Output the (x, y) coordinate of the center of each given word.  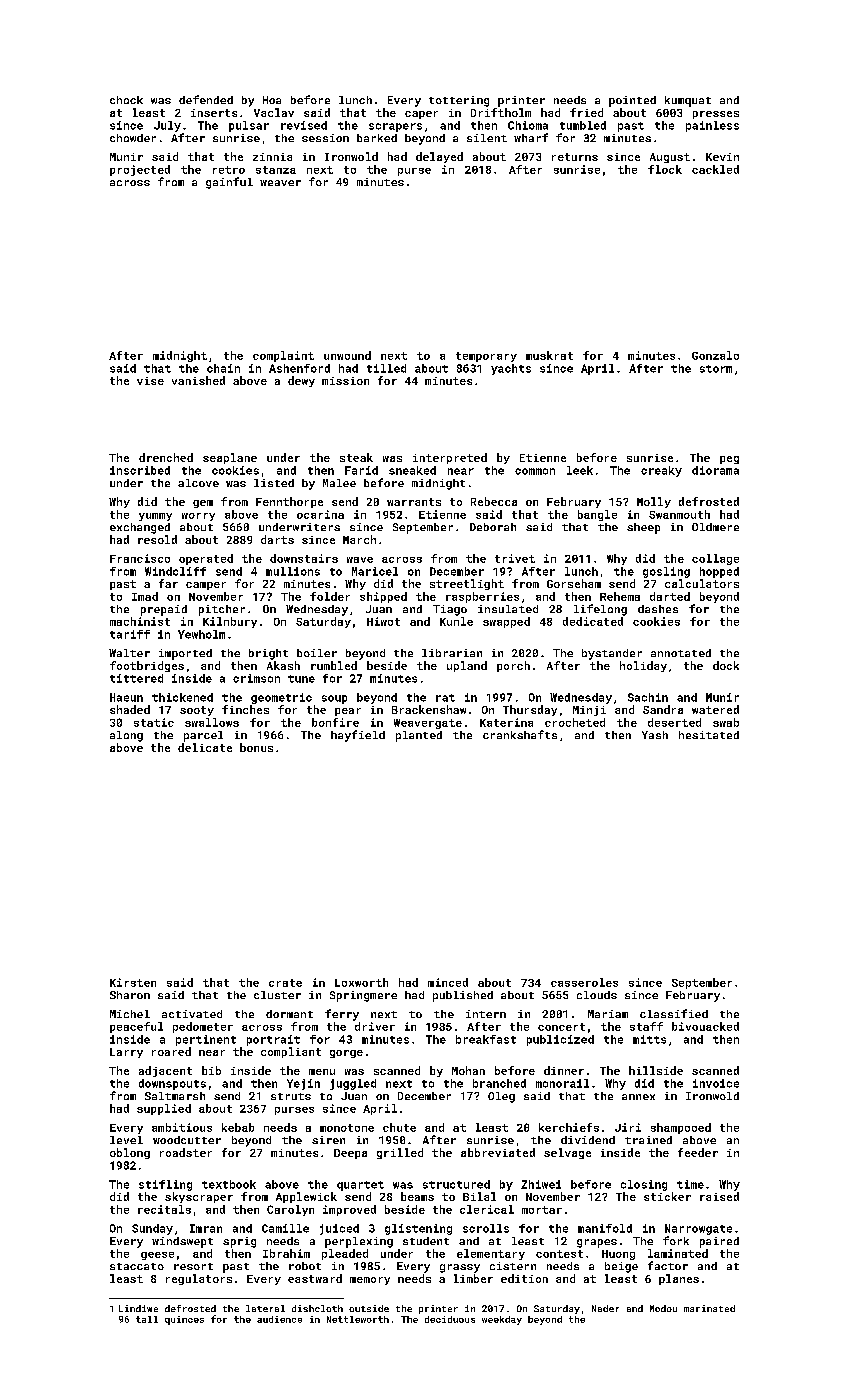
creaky (661, 471)
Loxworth (361, 982)
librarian (452, 653)
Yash (655, 735)
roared (171, 1051)
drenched (166, 457)
